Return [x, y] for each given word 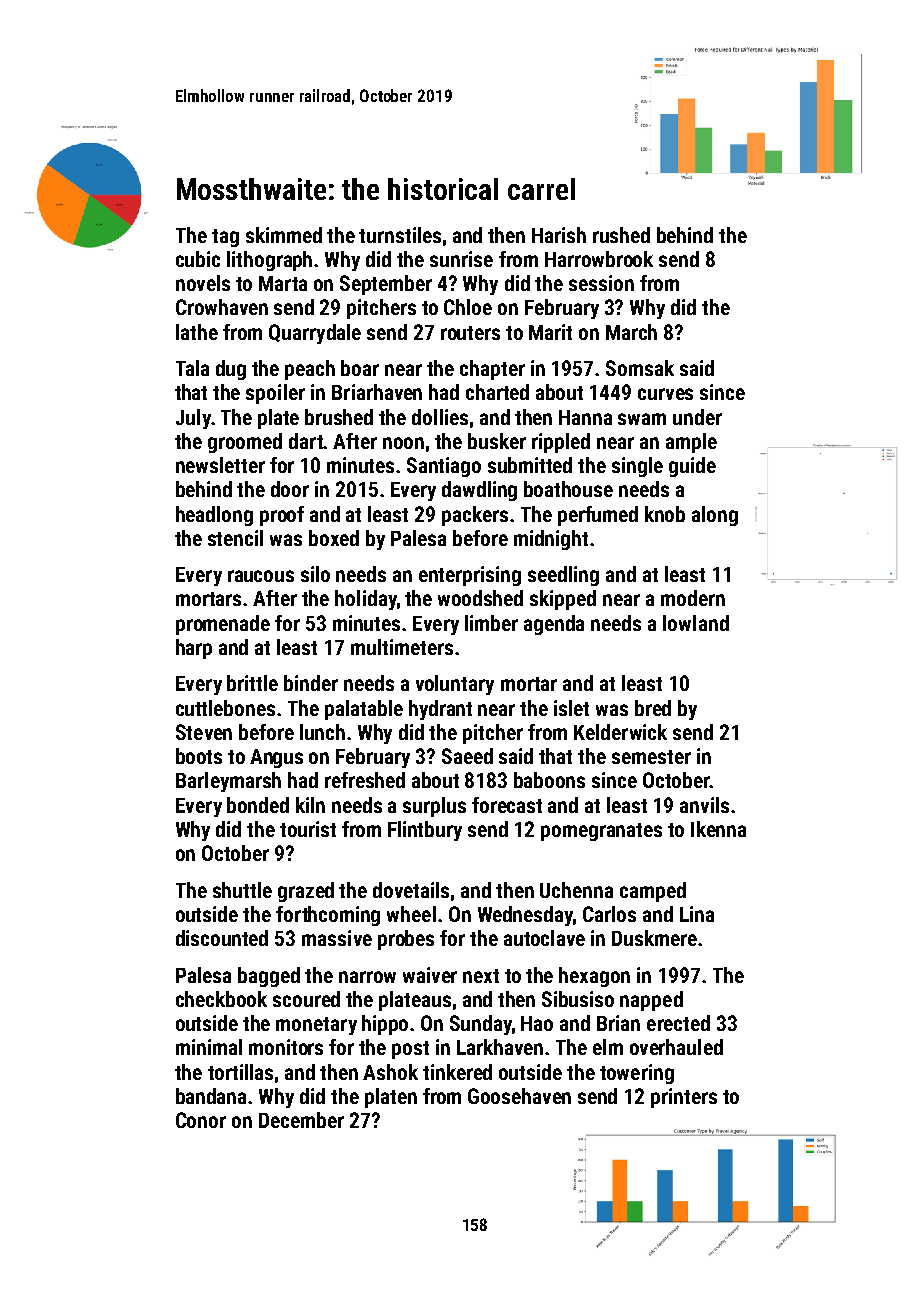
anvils [704, 805]
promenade [223, 625]
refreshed [365, 780]
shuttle [242, 890]
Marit [550, 332]
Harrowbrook [599, 259]
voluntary [455, 685]
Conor [201, 1120]
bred [653, 708]
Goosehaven [519, 1096]
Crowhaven [222, 307]
